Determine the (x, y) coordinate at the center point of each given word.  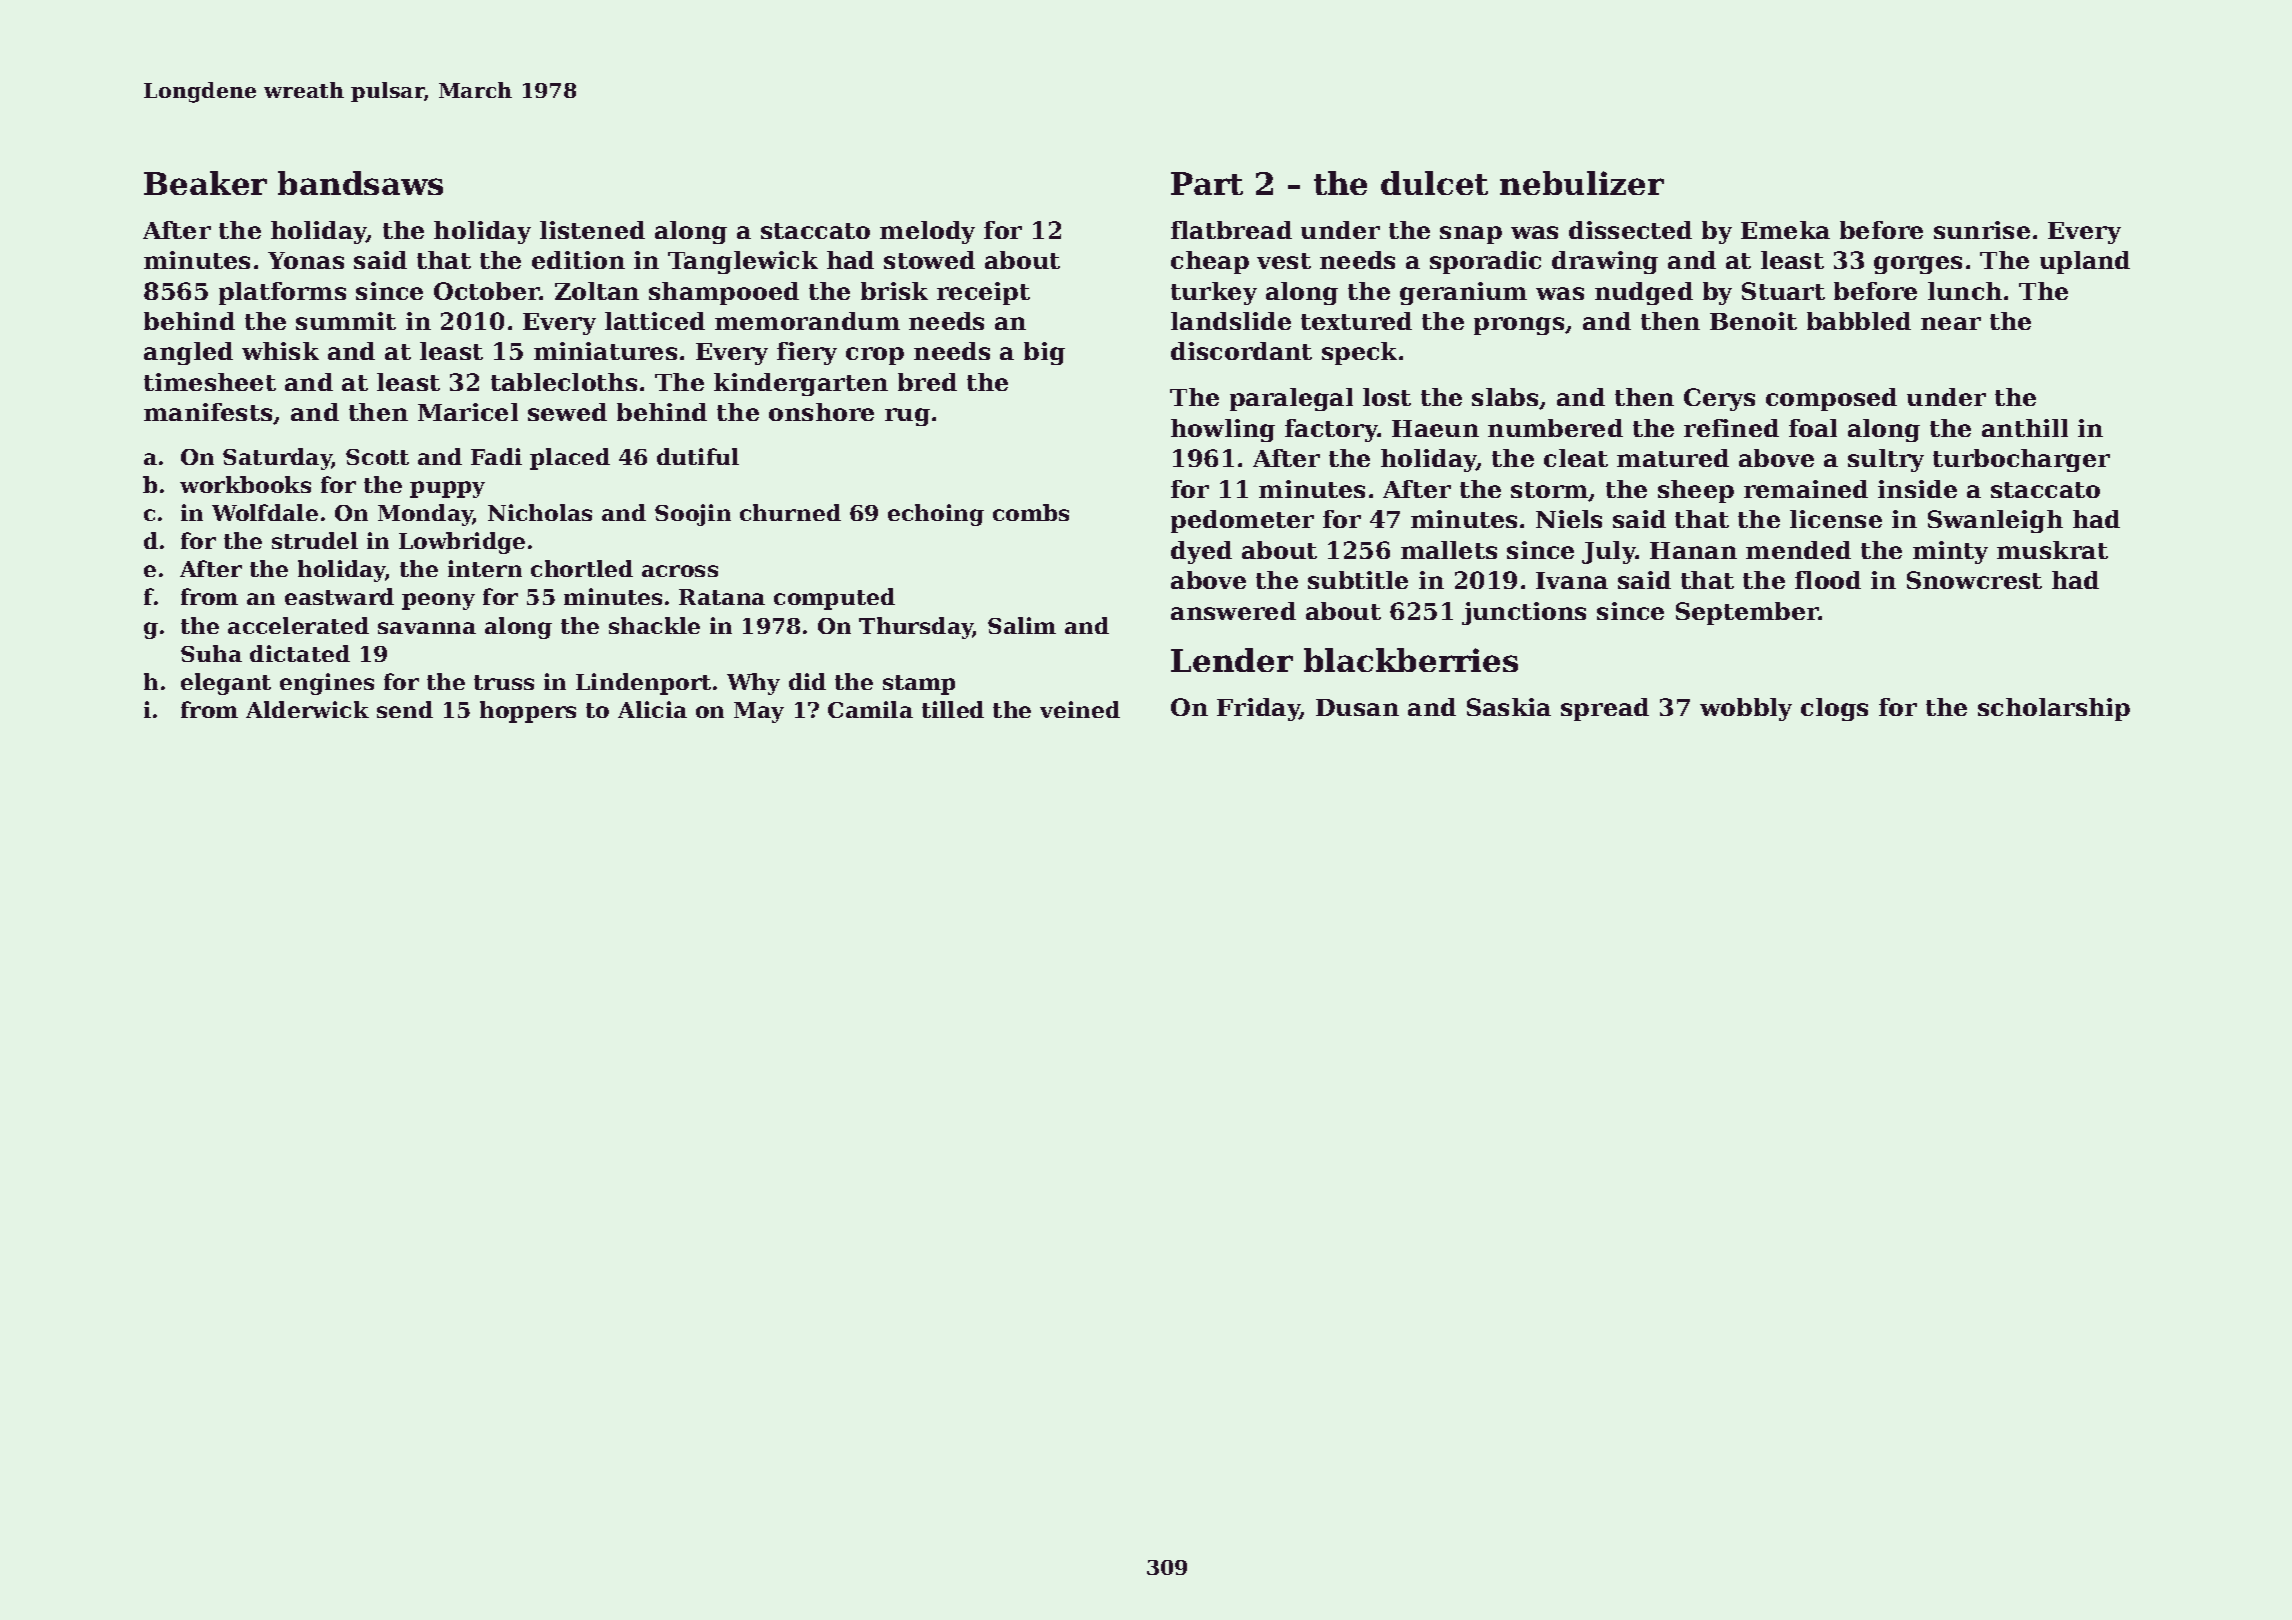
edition (578, 260)
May (759, 712)
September (1747, 613)
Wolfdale (265, 512)
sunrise (1982, 230)
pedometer (1242, 521)
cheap (1210, 262)
